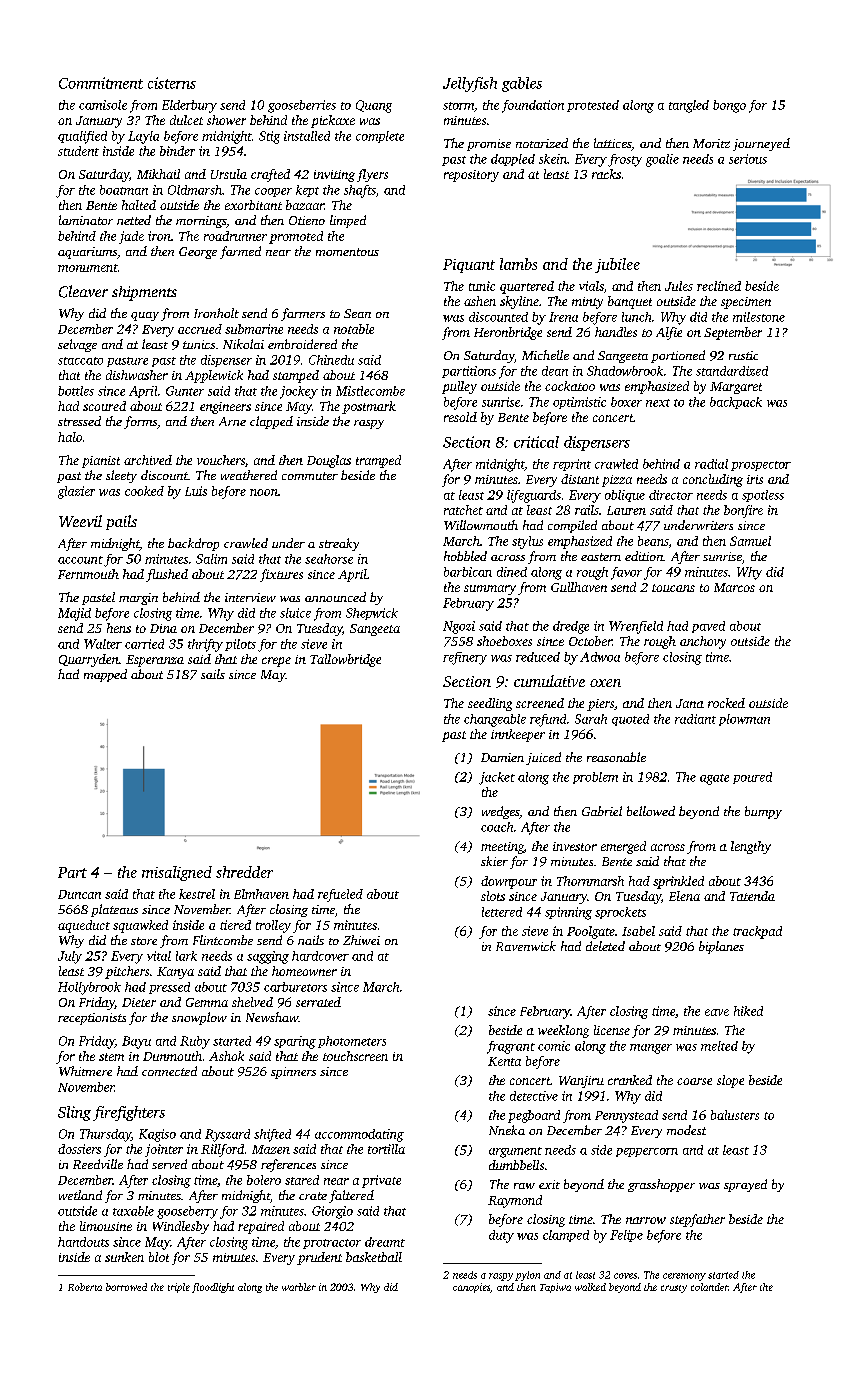  What do you see at coordinates (105, 675) in the image?
I see `mapped` at bounding box center [105, 675].
